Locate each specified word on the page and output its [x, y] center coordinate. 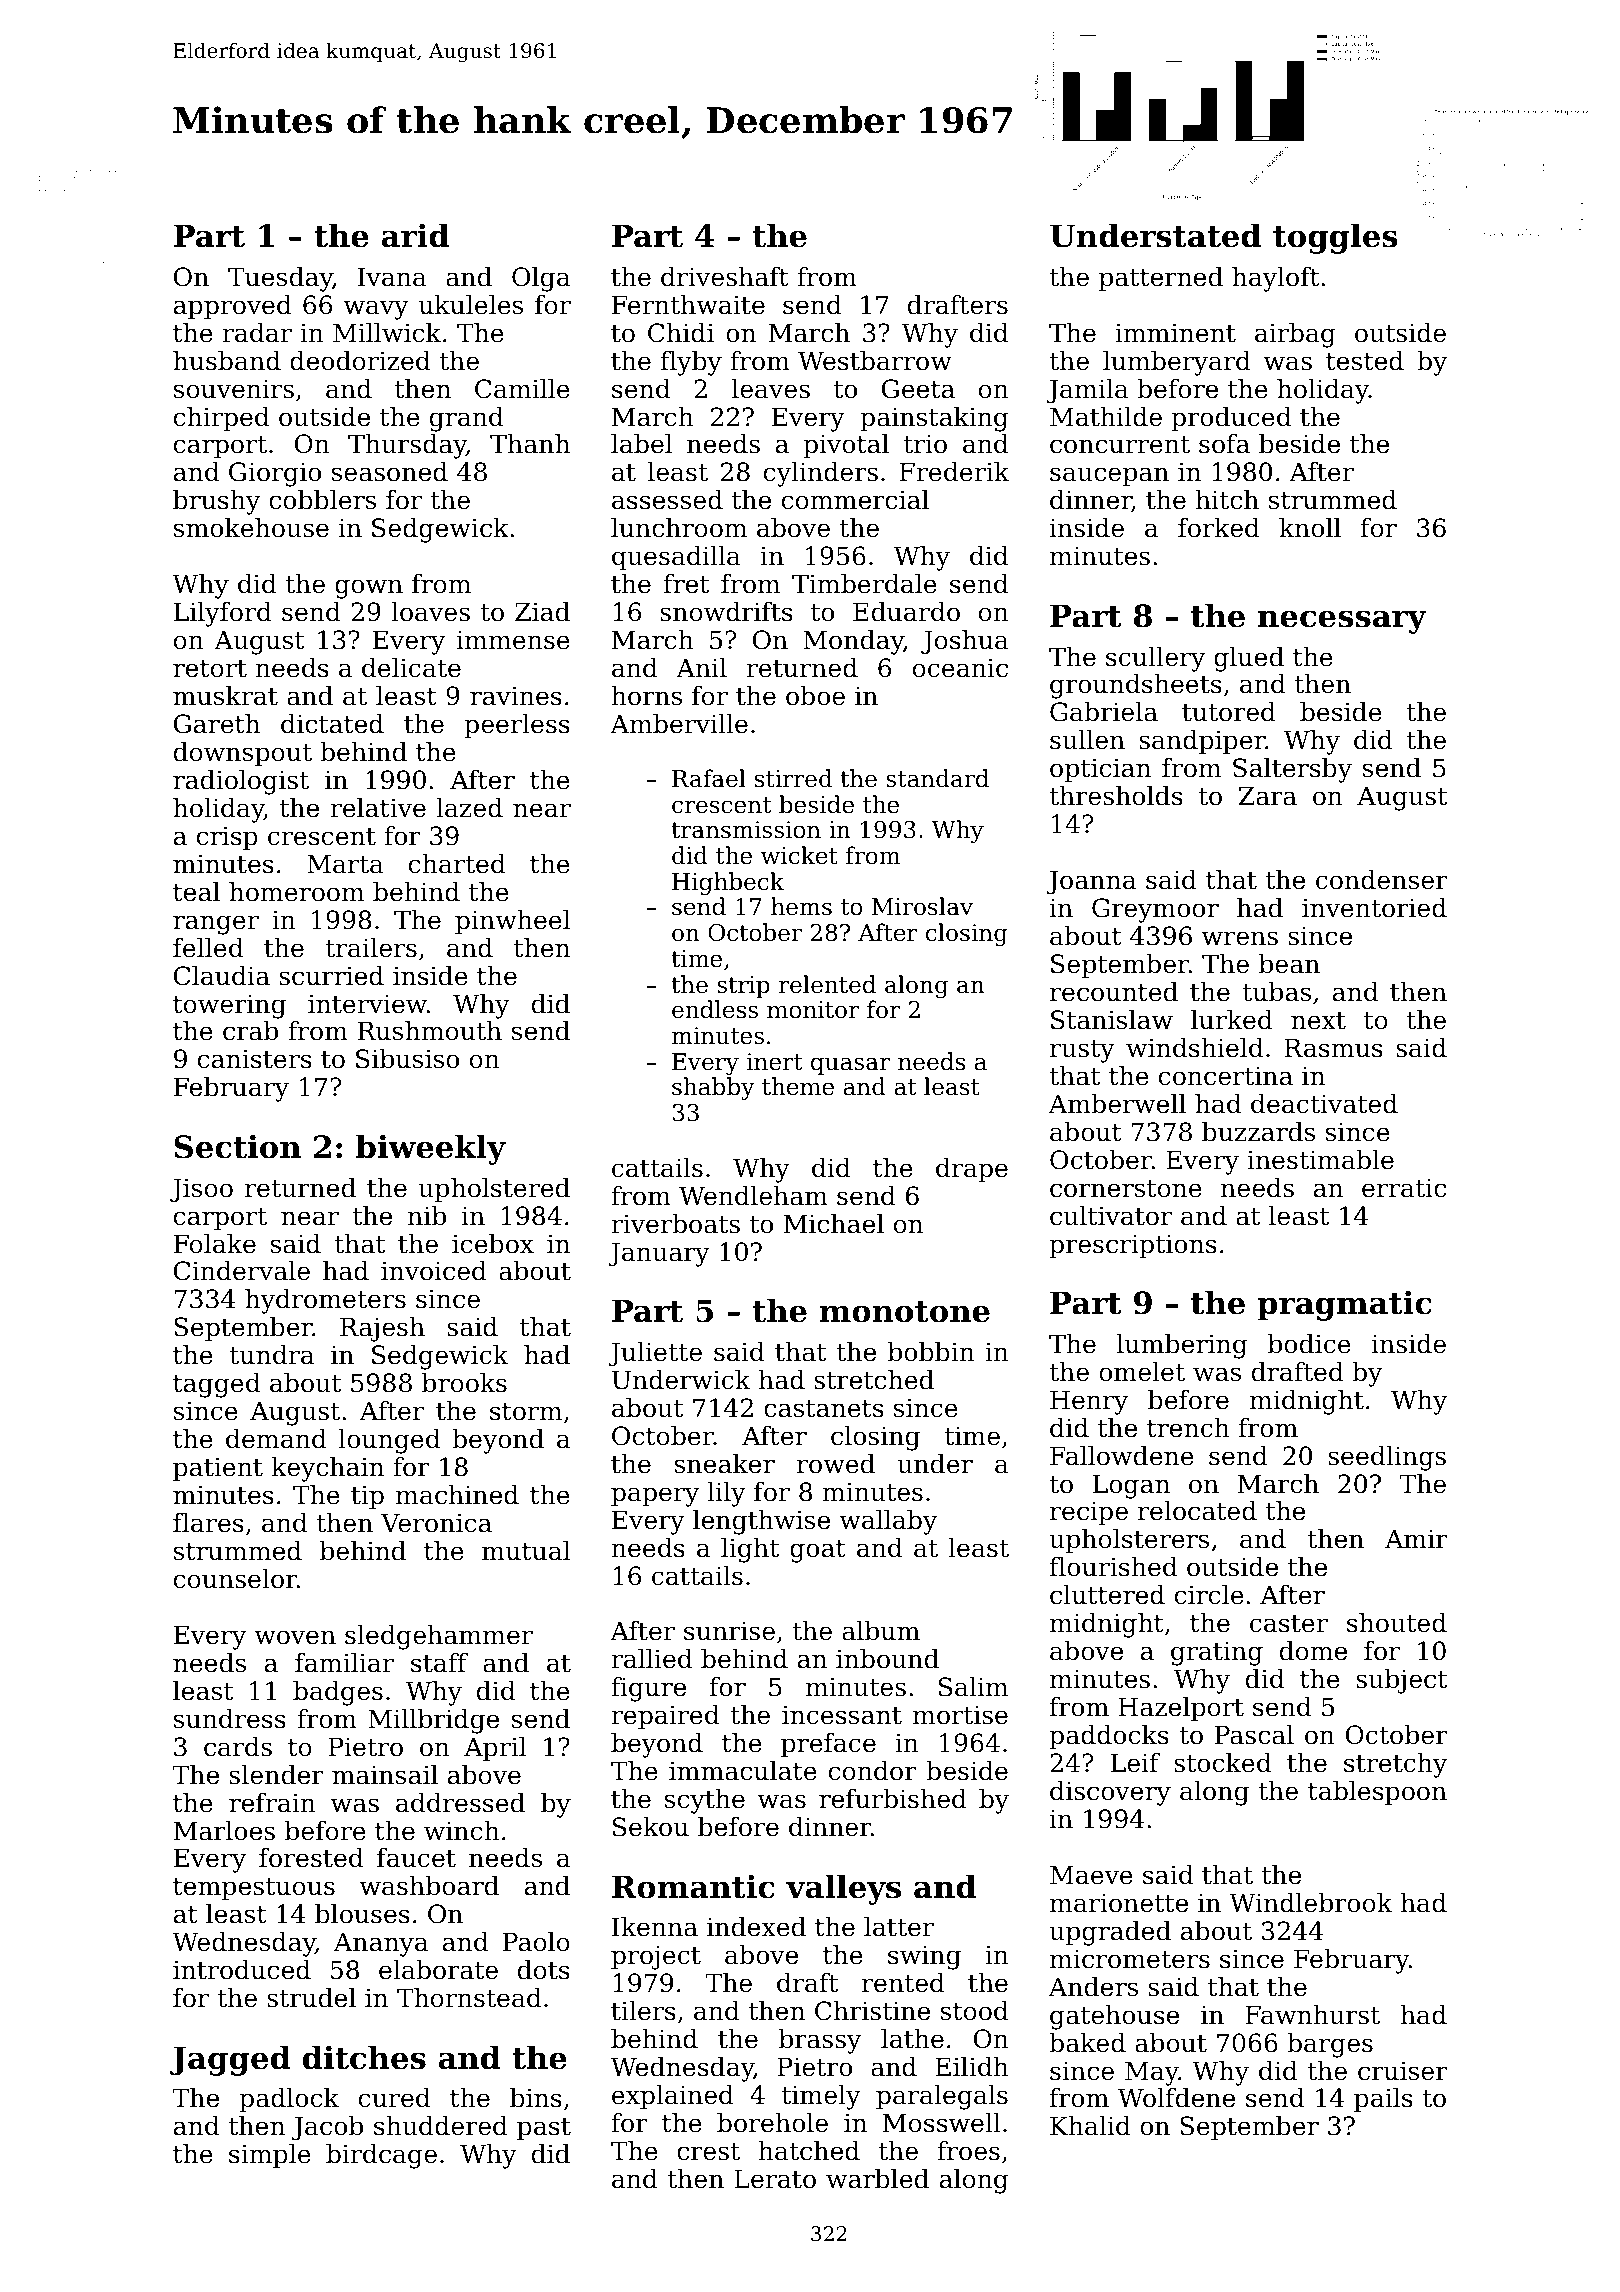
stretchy [1395, 1765]
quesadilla [676, 558]
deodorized [360, 361]
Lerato [775, 2179]
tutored [1229, 712]
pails [1383, 2100]
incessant [842, 1715]
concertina [1226, 1076]
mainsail [385, 1775]
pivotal [846, 446]
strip [743, 987]
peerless [517, 726]
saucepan [1109, 476]
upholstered [494, 1190]
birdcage [381, 2156]
